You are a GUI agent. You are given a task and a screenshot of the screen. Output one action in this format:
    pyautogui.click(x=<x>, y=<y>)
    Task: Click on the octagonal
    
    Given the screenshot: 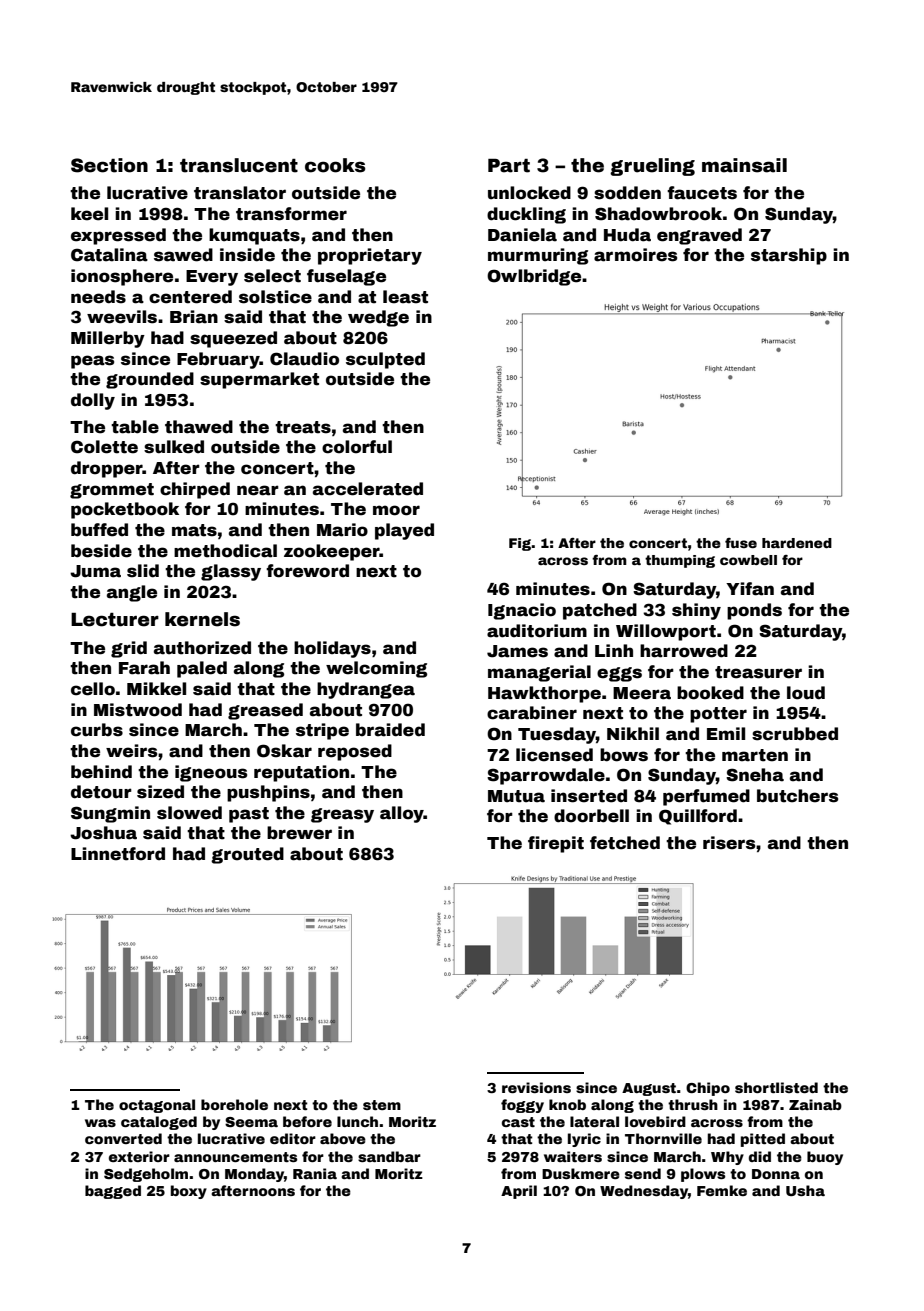 What is the action you would take?
    pyautogui.click(x=157, y=1106)
